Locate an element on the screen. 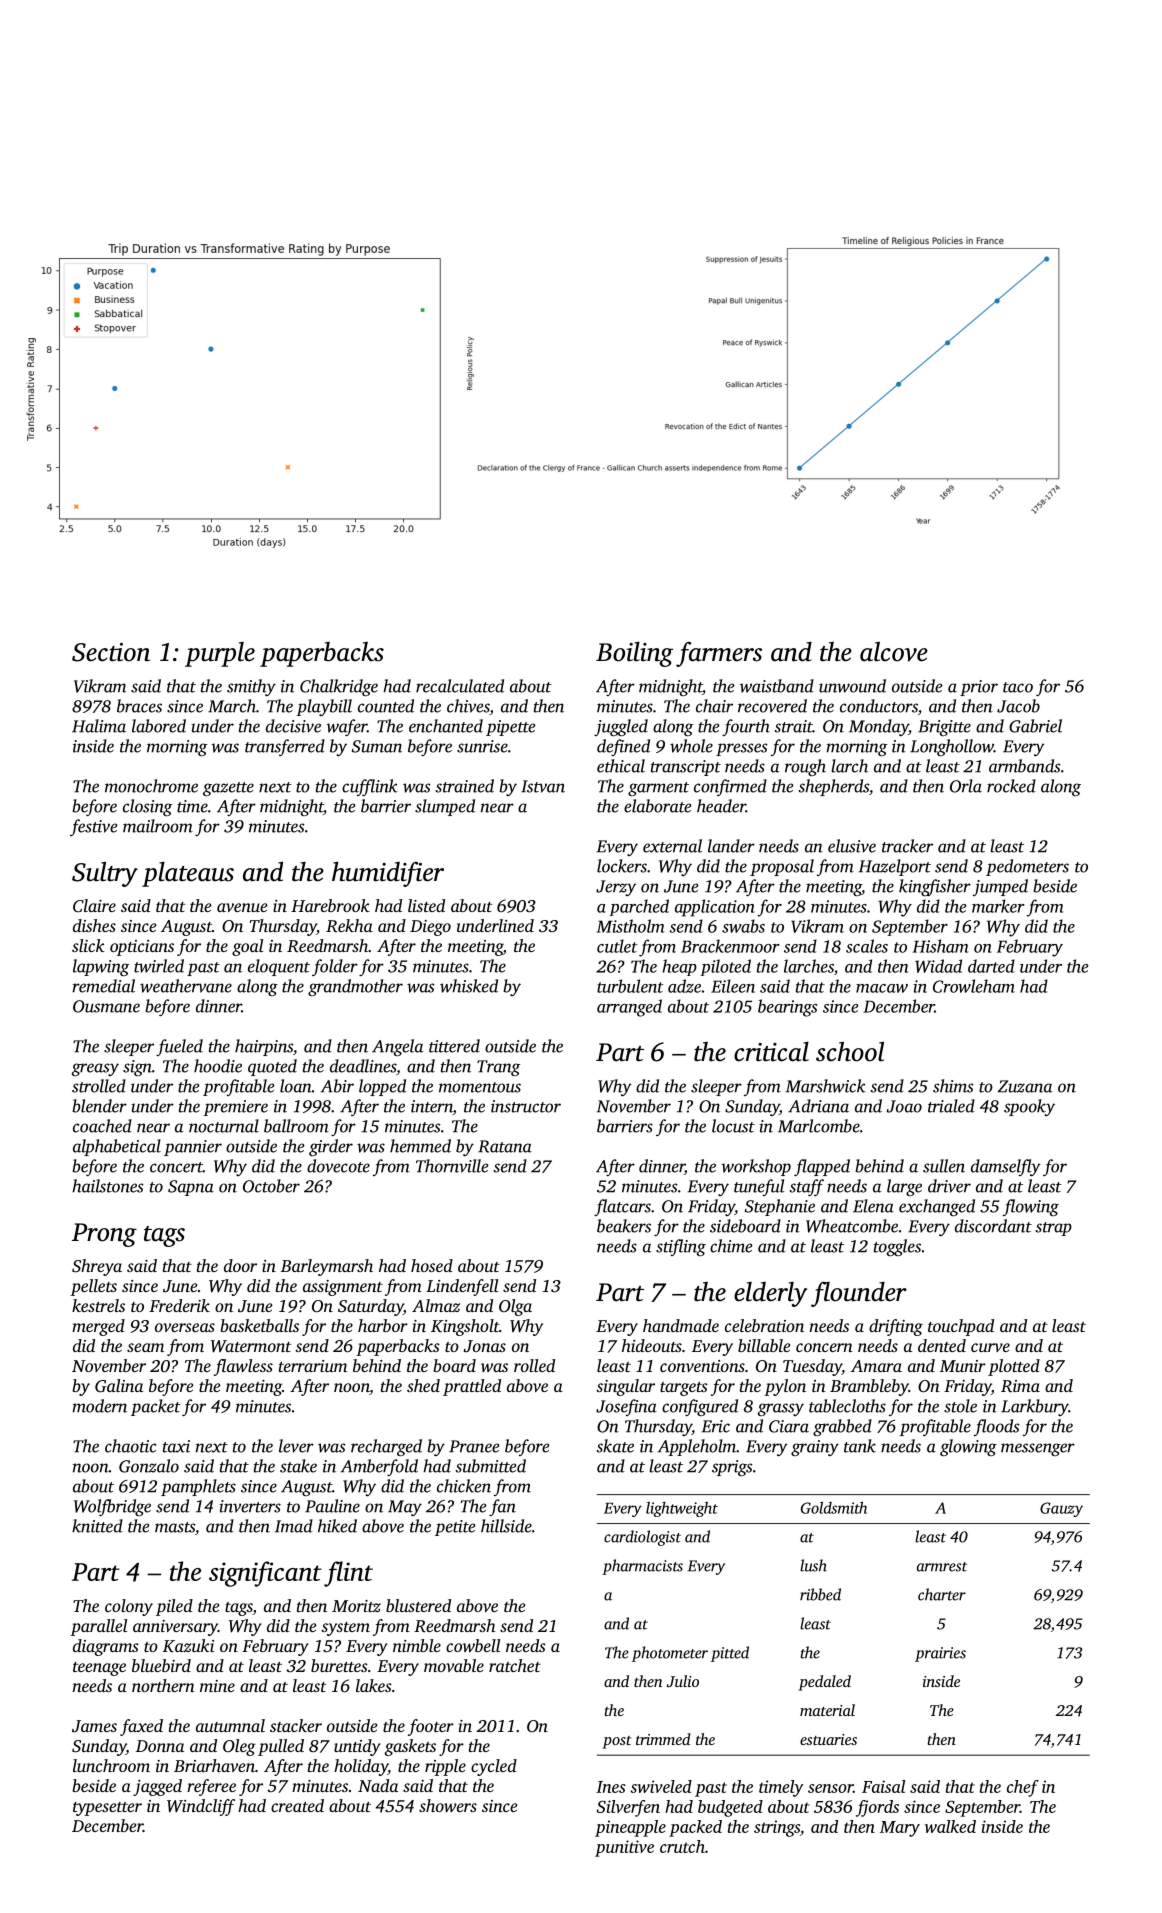 The image size is (1162, 1913). stifling is located at coordinates (681, 1247).
